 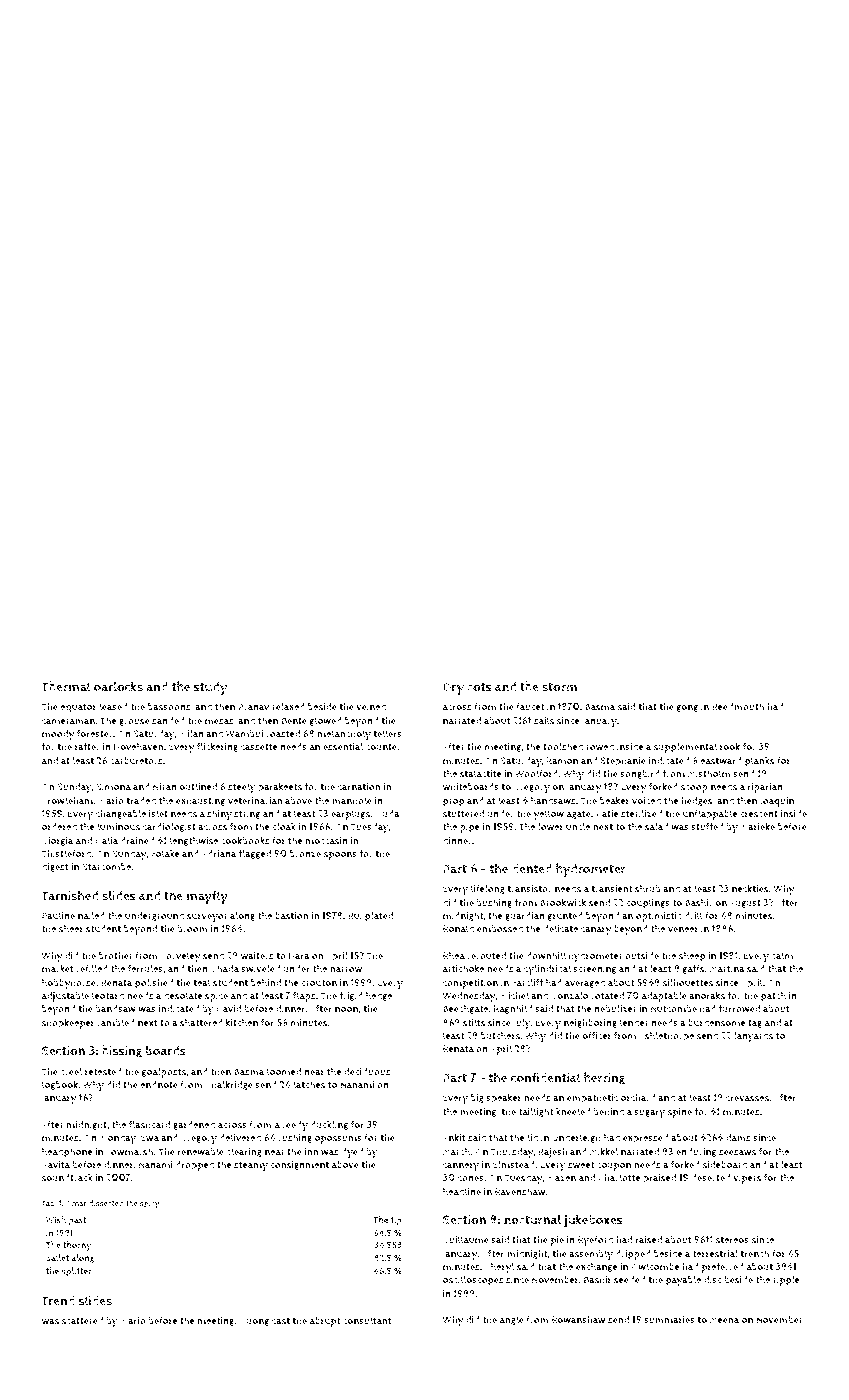 What do you see at coordinates (604, 1078) in the page?
I see `herring` at bounding box center [604, 1078].
